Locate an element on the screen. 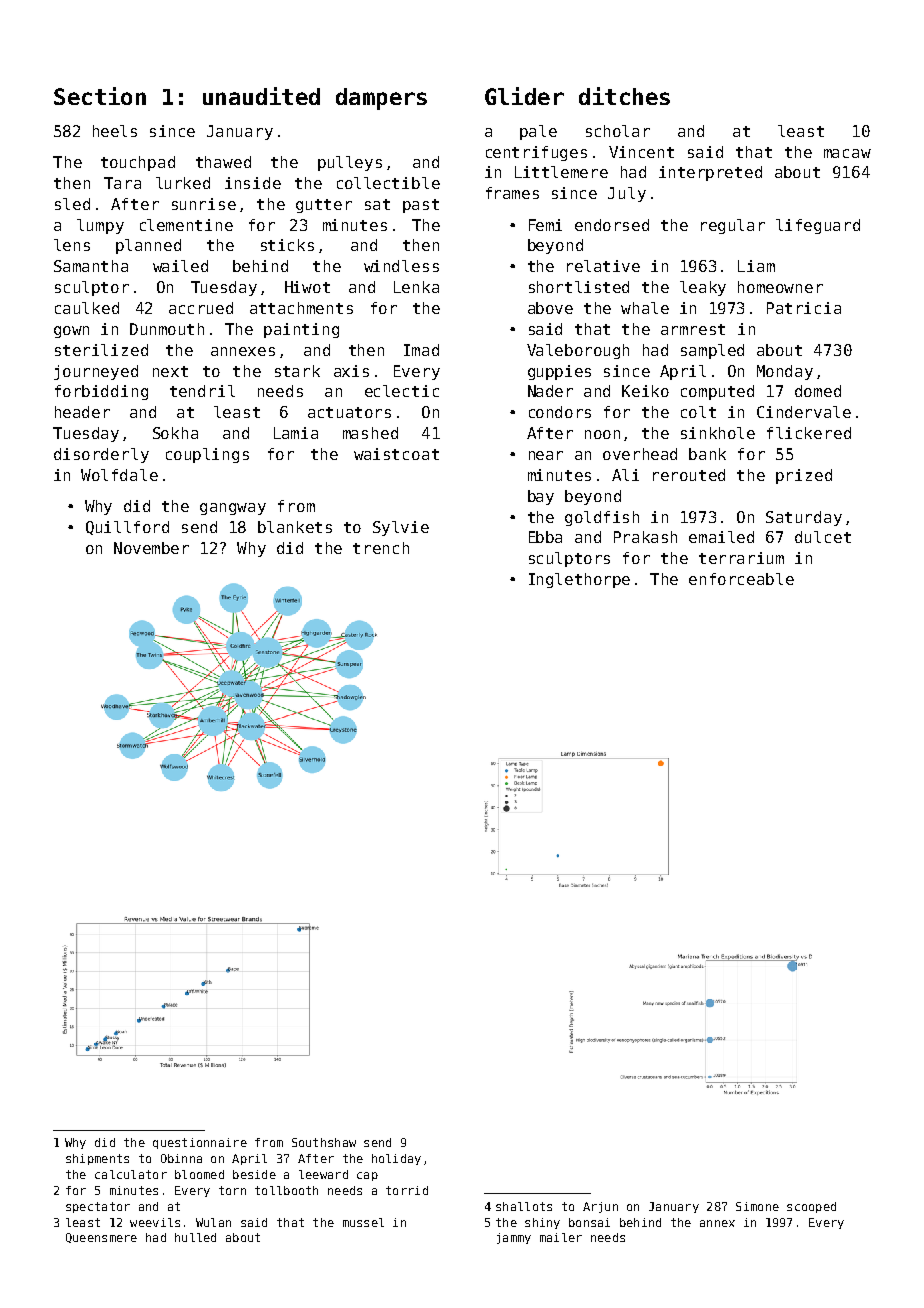 This screenshot has width=924, height=1308. holiday is located at coordinates (396, 1159).
